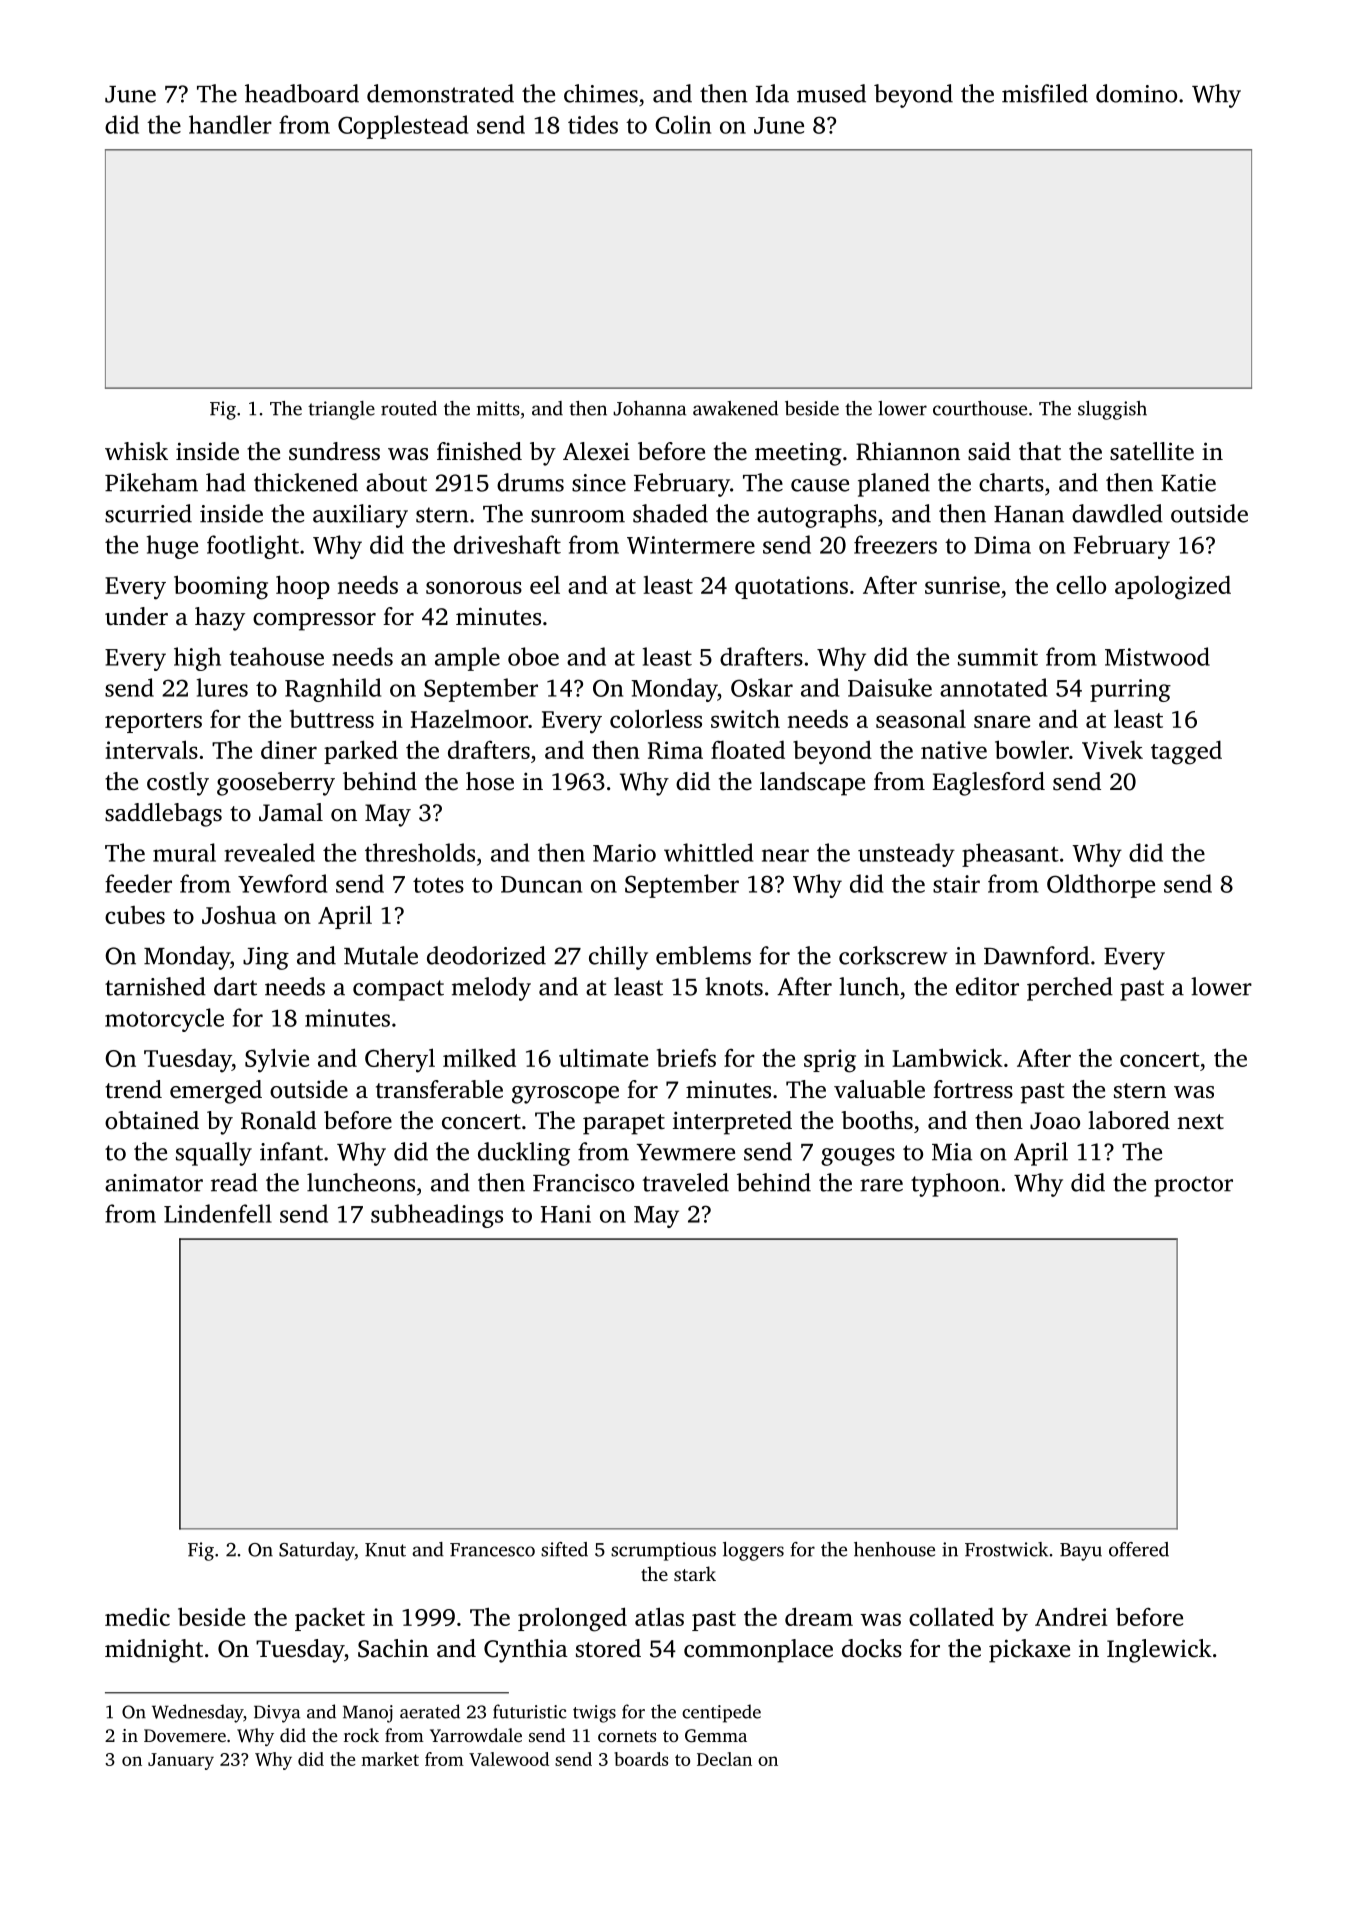 The height and width of the screenshot is (1919, 1357). Describe the element at coordinates (1186, 752) in the screenshot. I see `tagged` at that location.
